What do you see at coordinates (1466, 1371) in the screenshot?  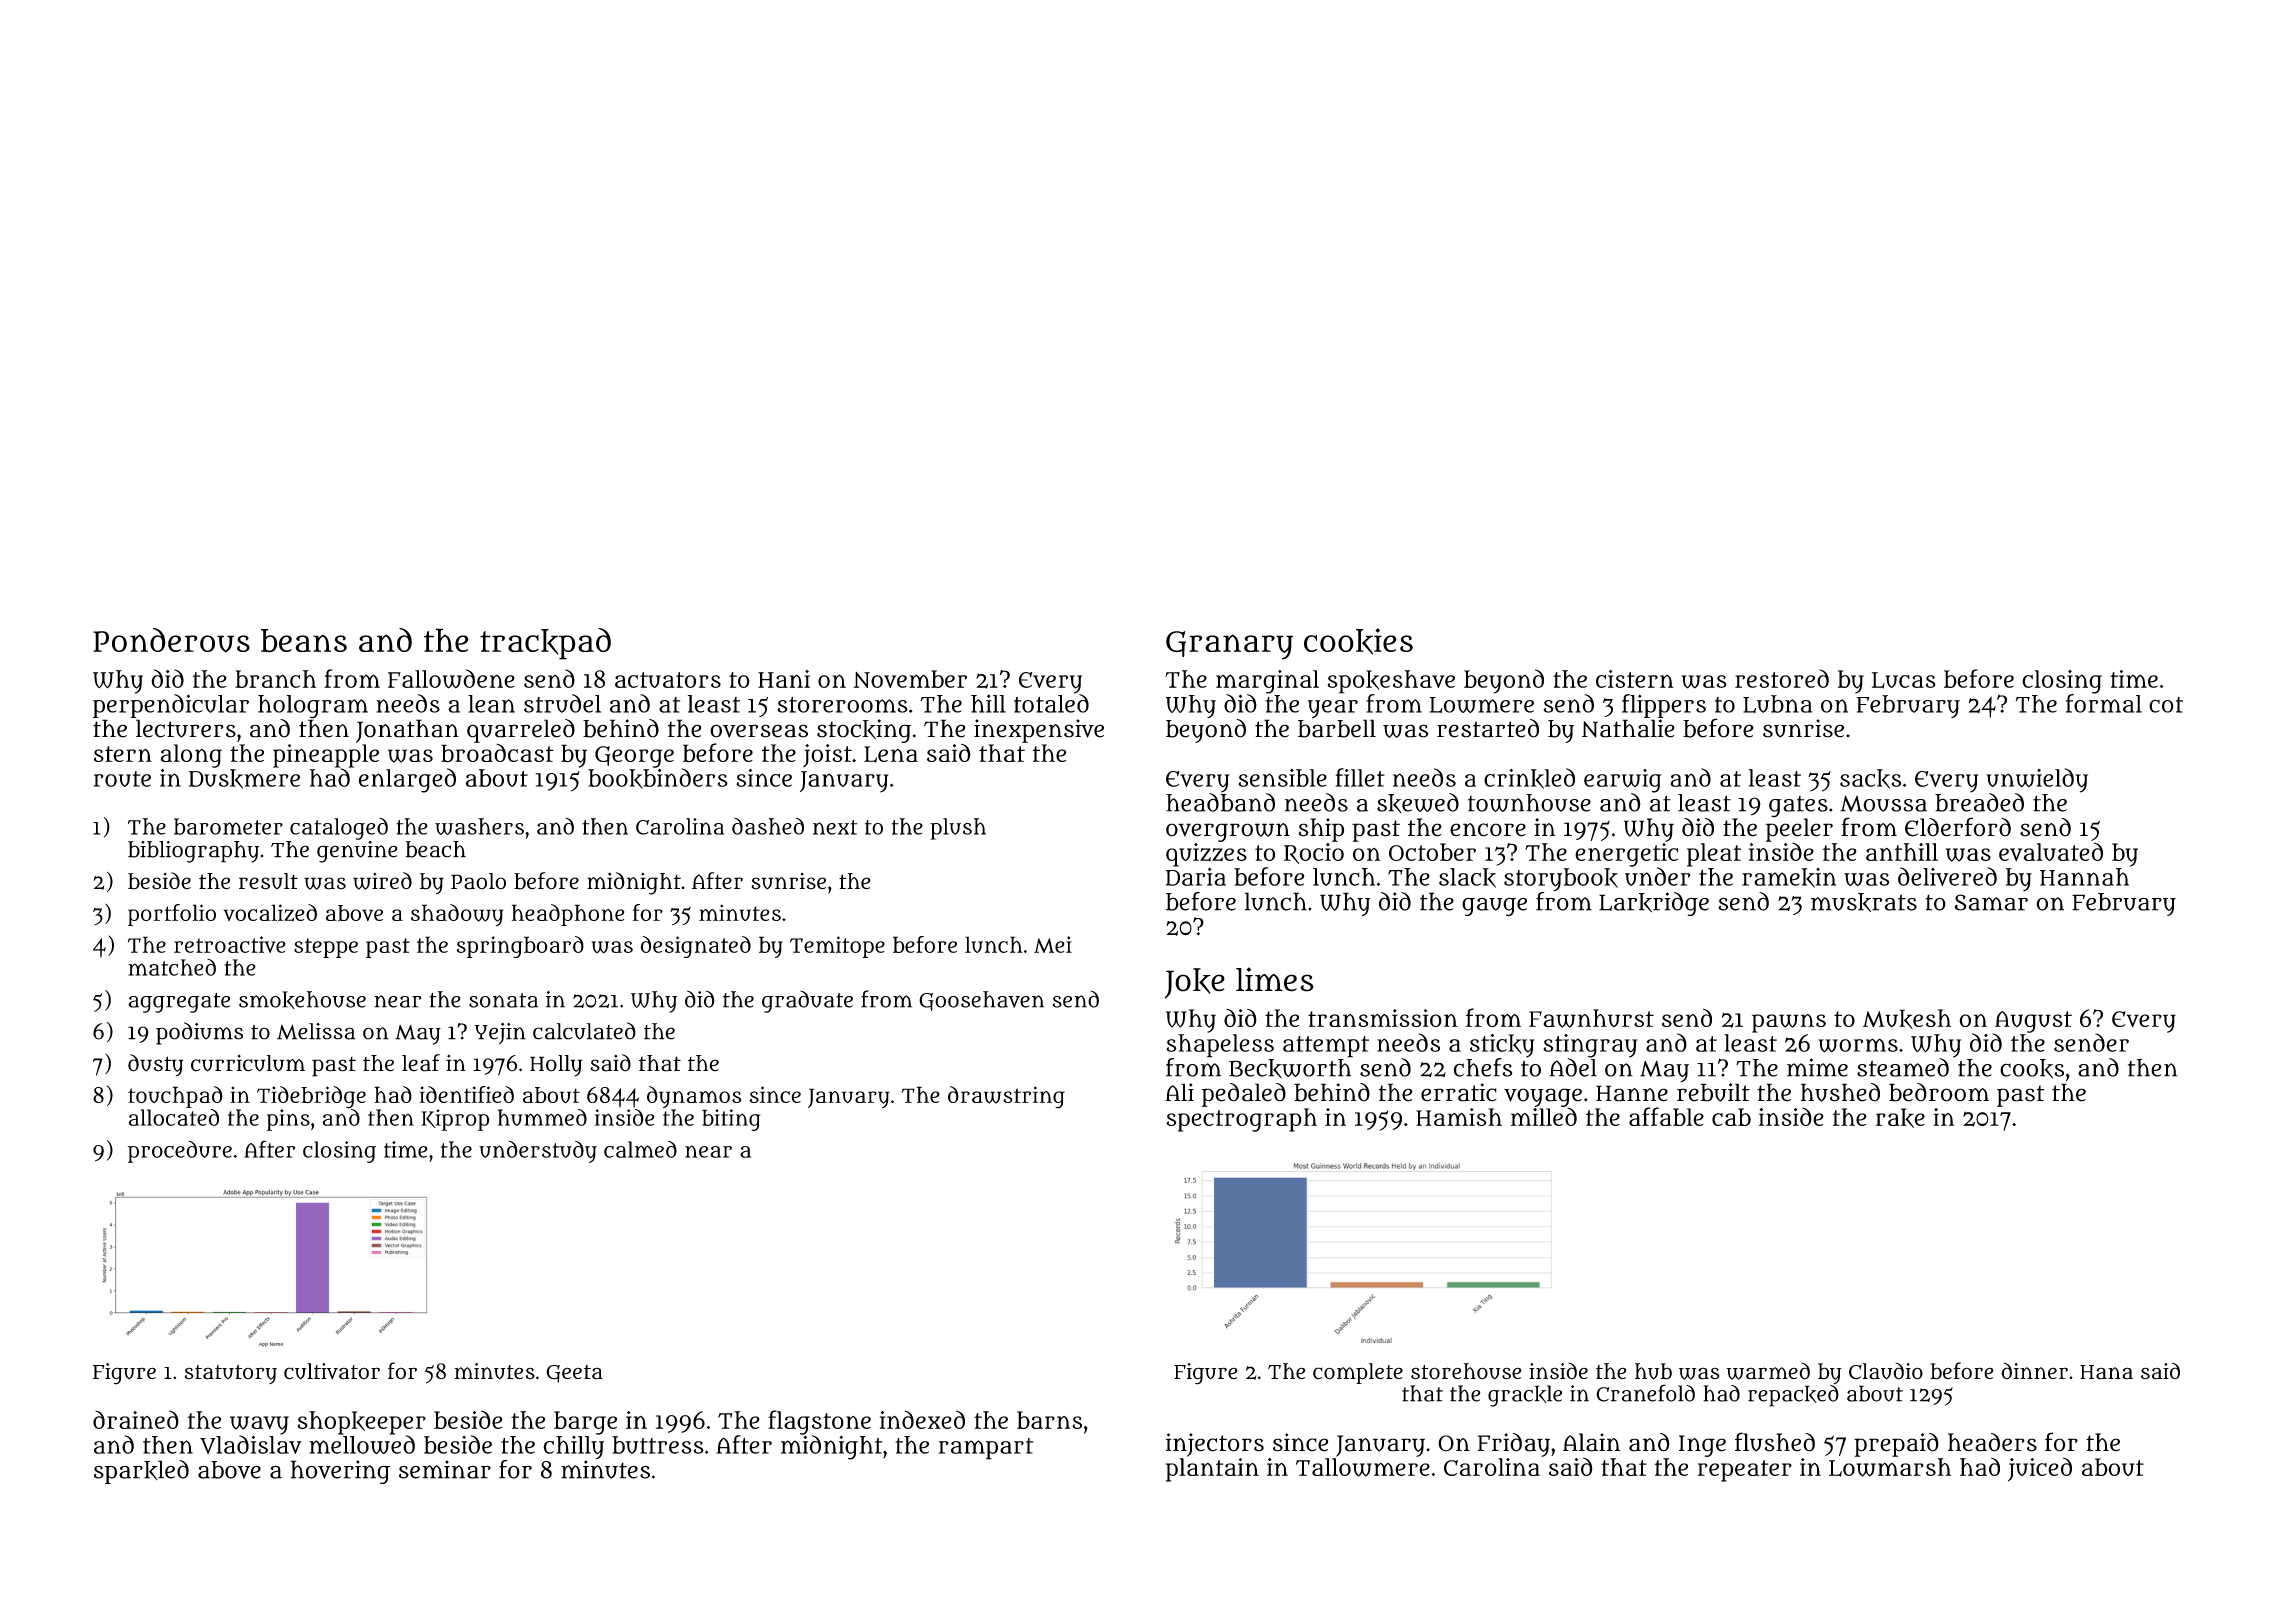 I see `storehouse` at bounding box center [1466, 1371].
